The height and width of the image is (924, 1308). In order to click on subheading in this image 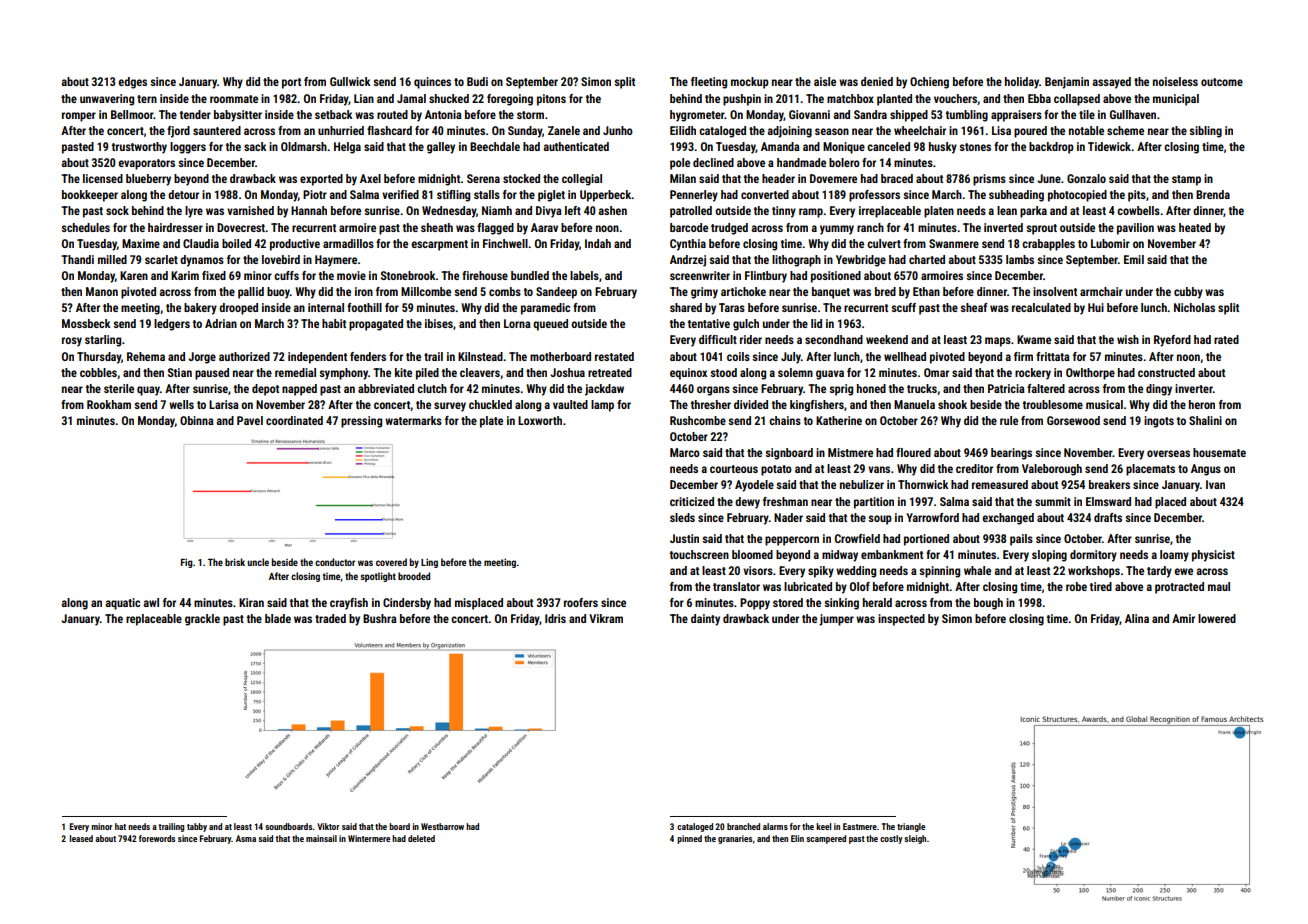, I will do `click(1016, 196)`.
